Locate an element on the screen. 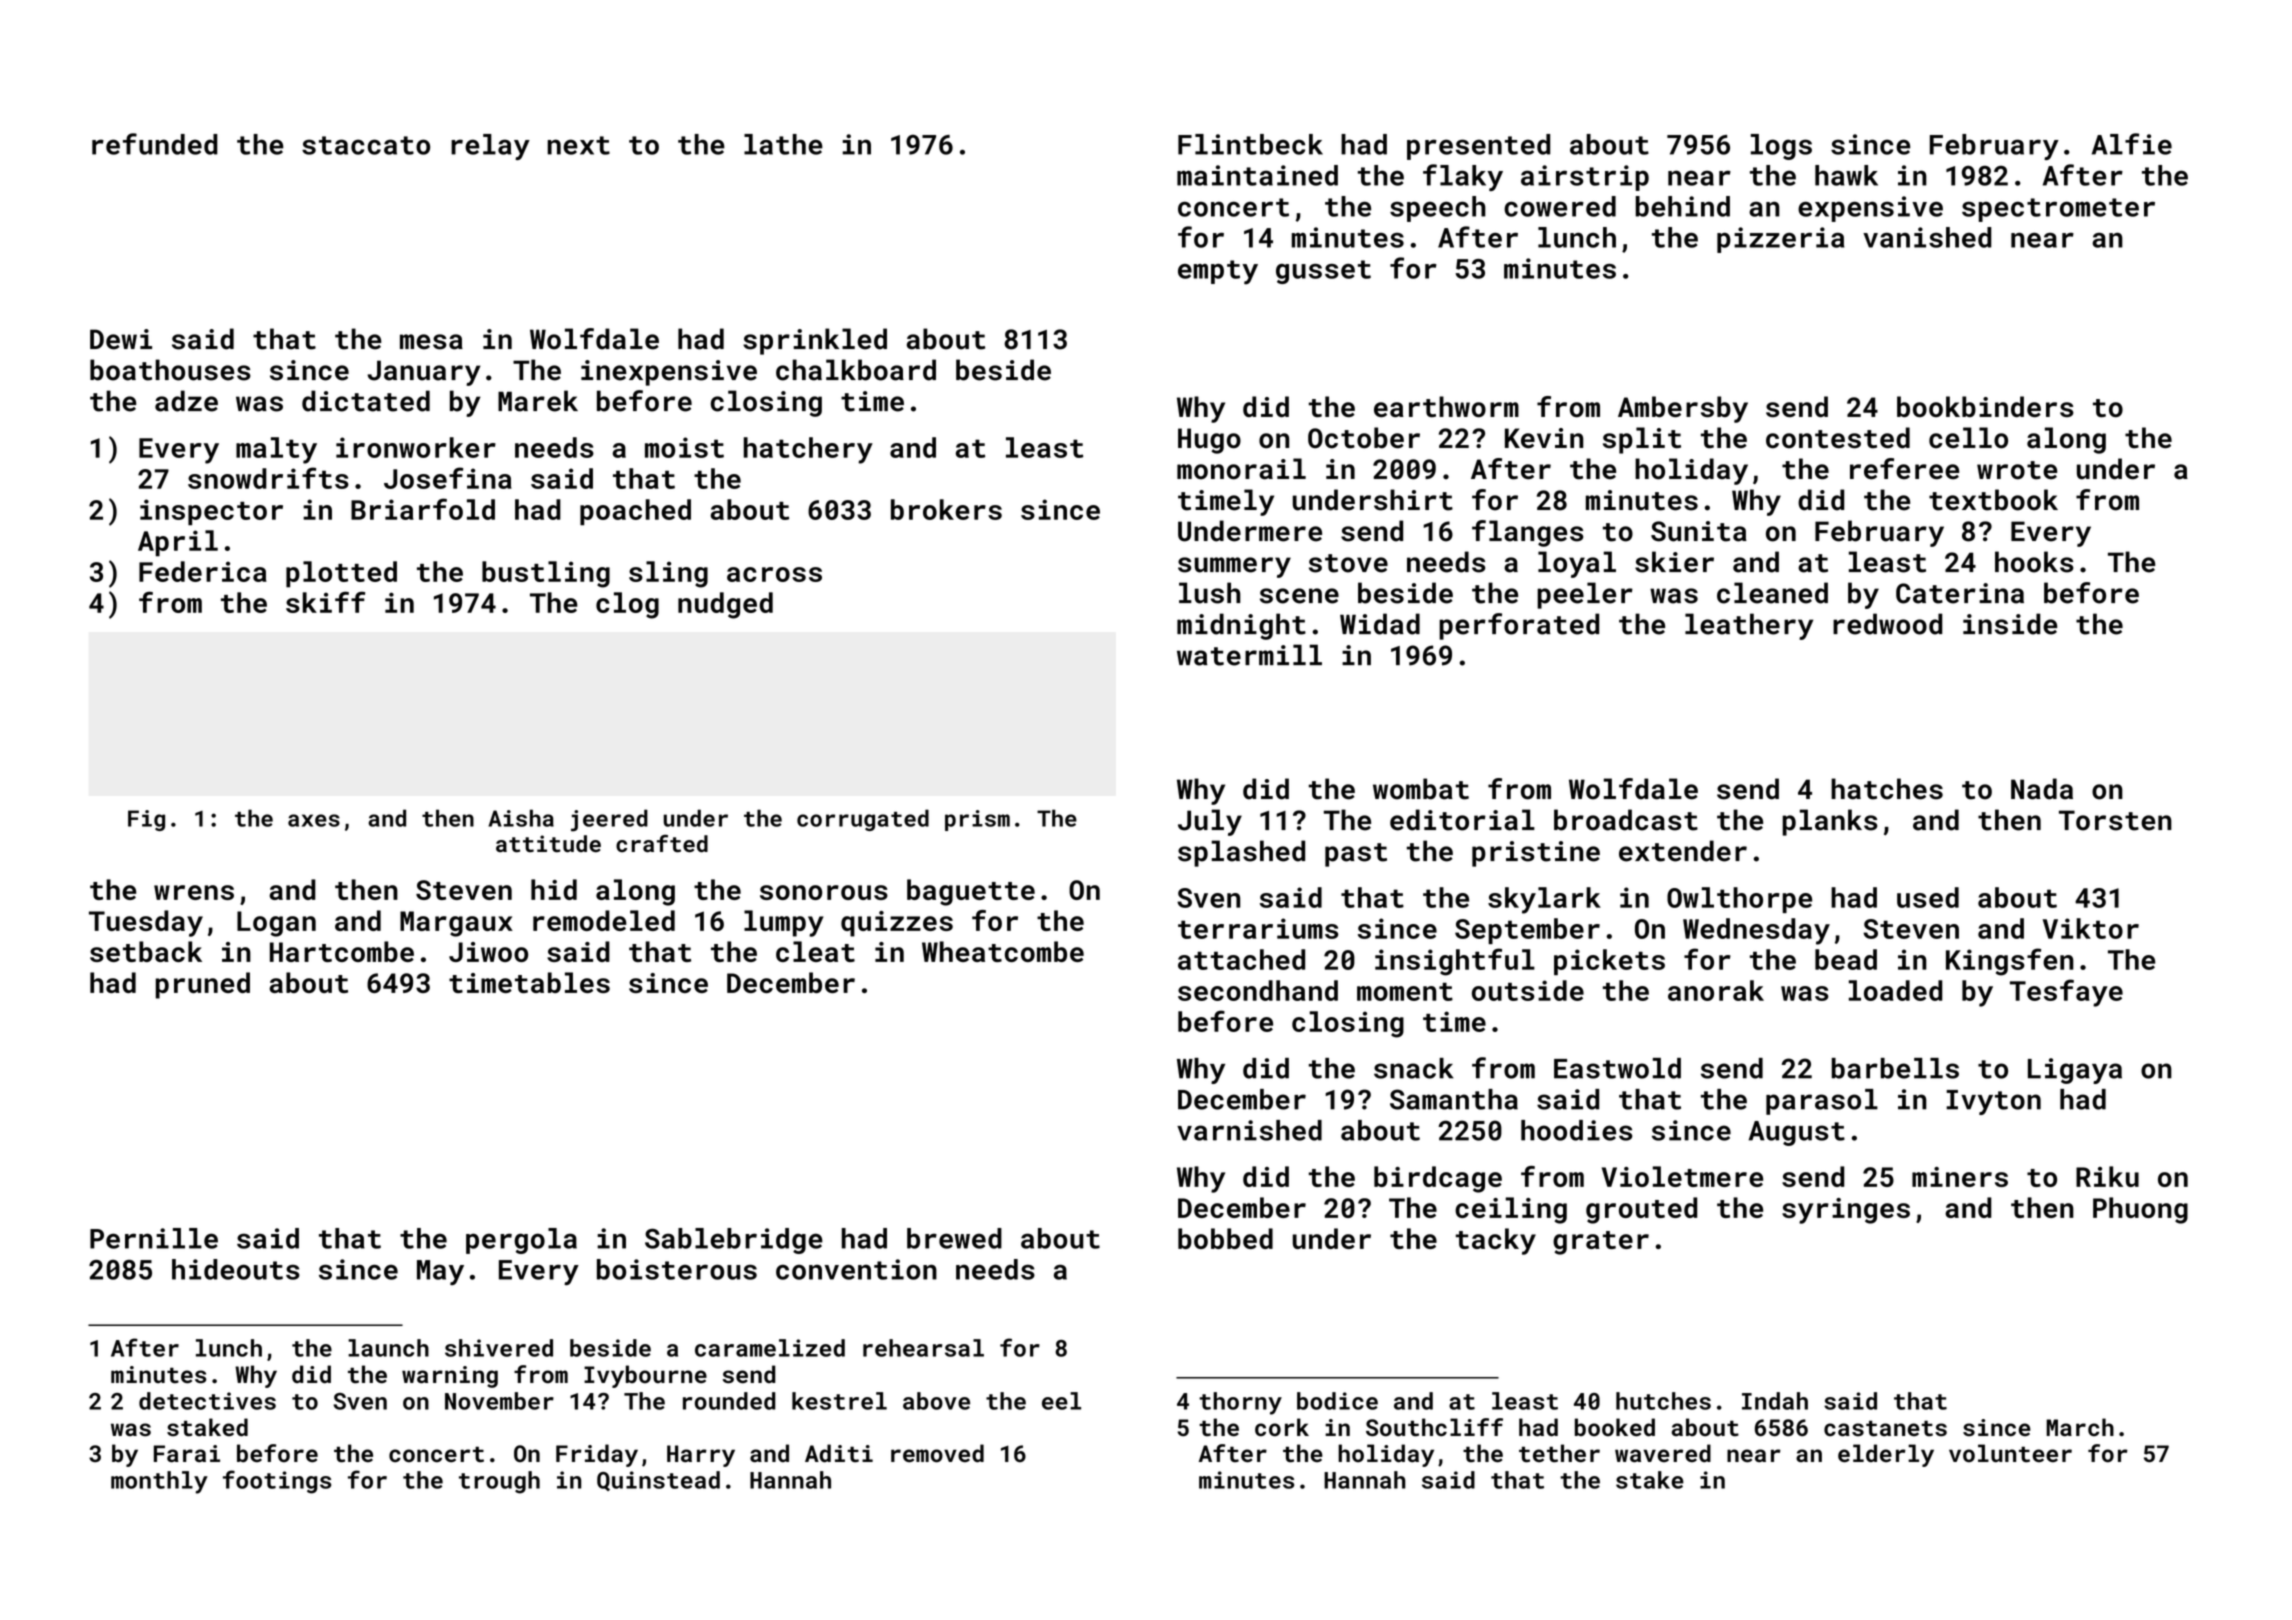  logs is located at coordinates (1781, 147).
